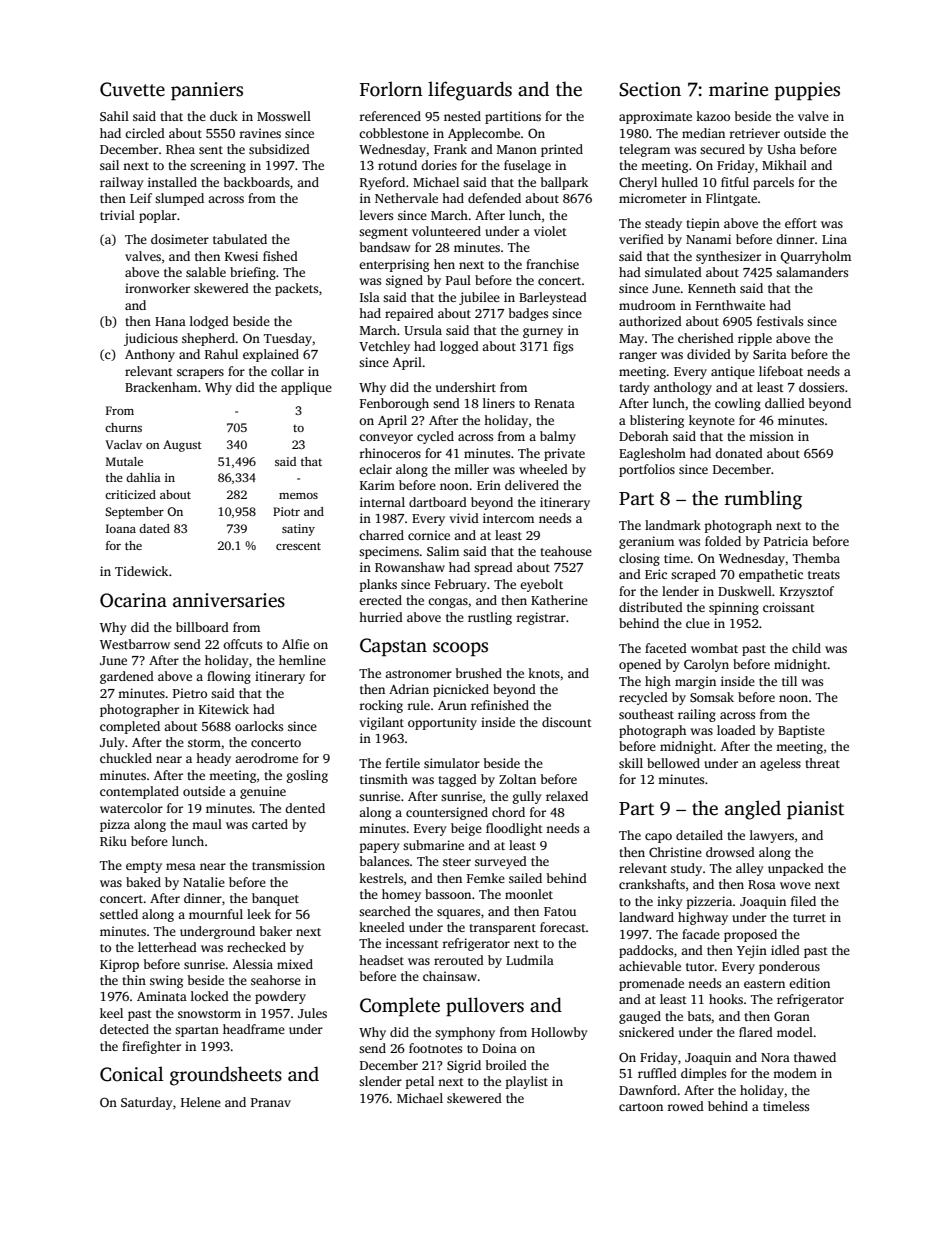 This image has width=952, height=1233. Describe the element at coordinates (809, 918) in the image. I see `turret` at that location.
